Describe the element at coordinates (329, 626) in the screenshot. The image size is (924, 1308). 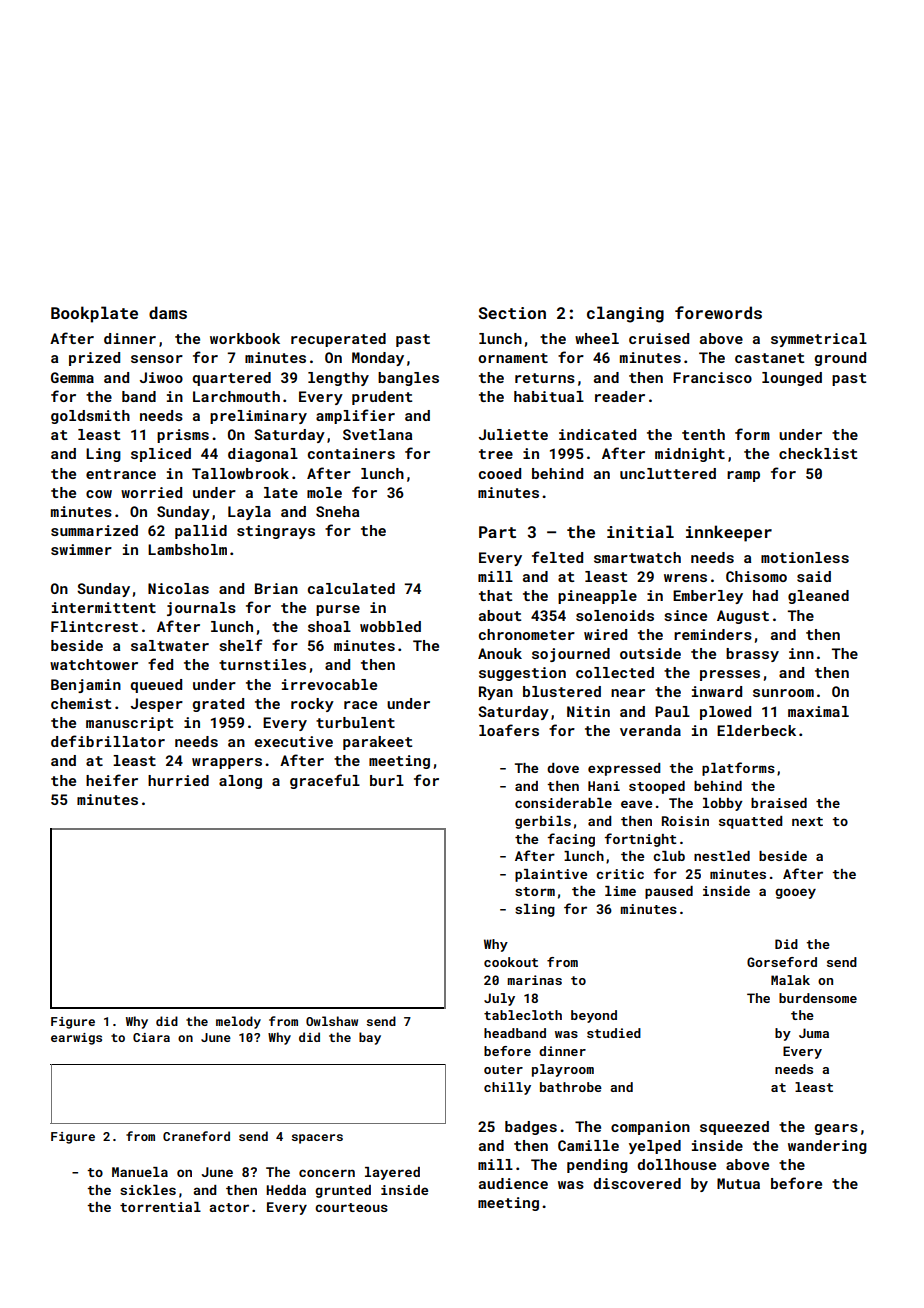
I see `shoal` at that location.
